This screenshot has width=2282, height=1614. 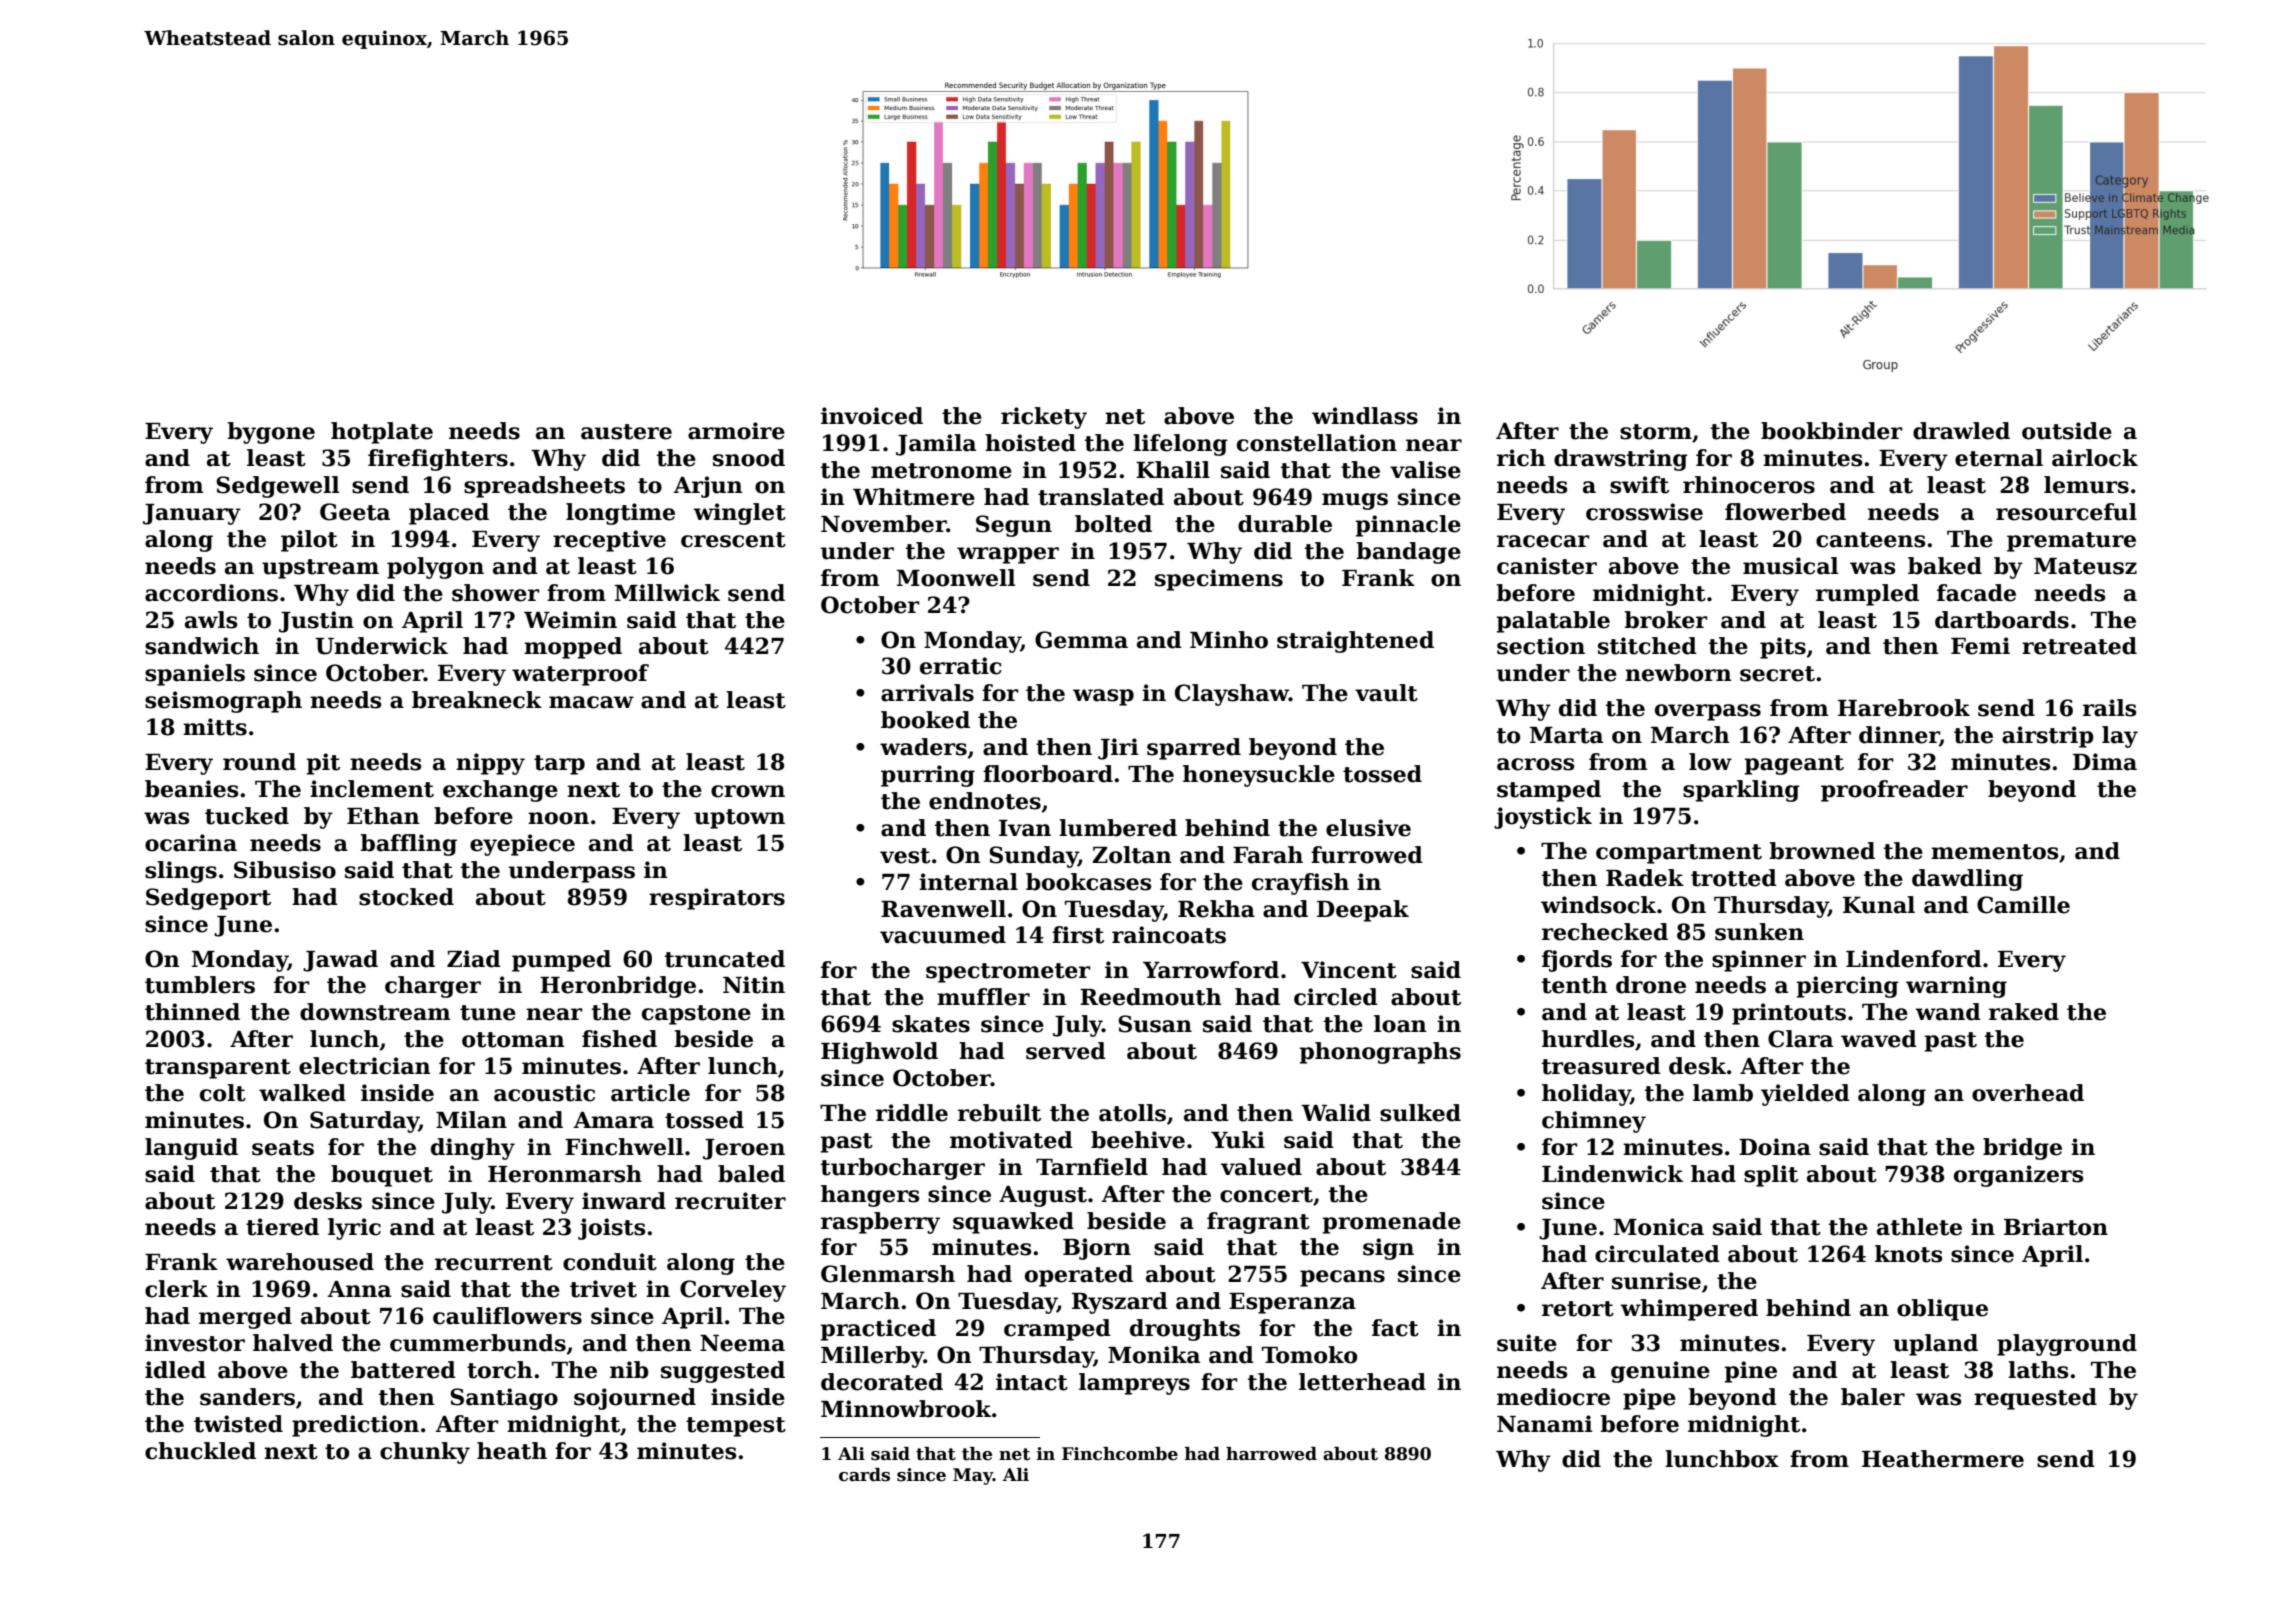 What do you see at coordinates (175, 1370) in the screenshot?
I see `idled` at bounding box center [175, 1370].
